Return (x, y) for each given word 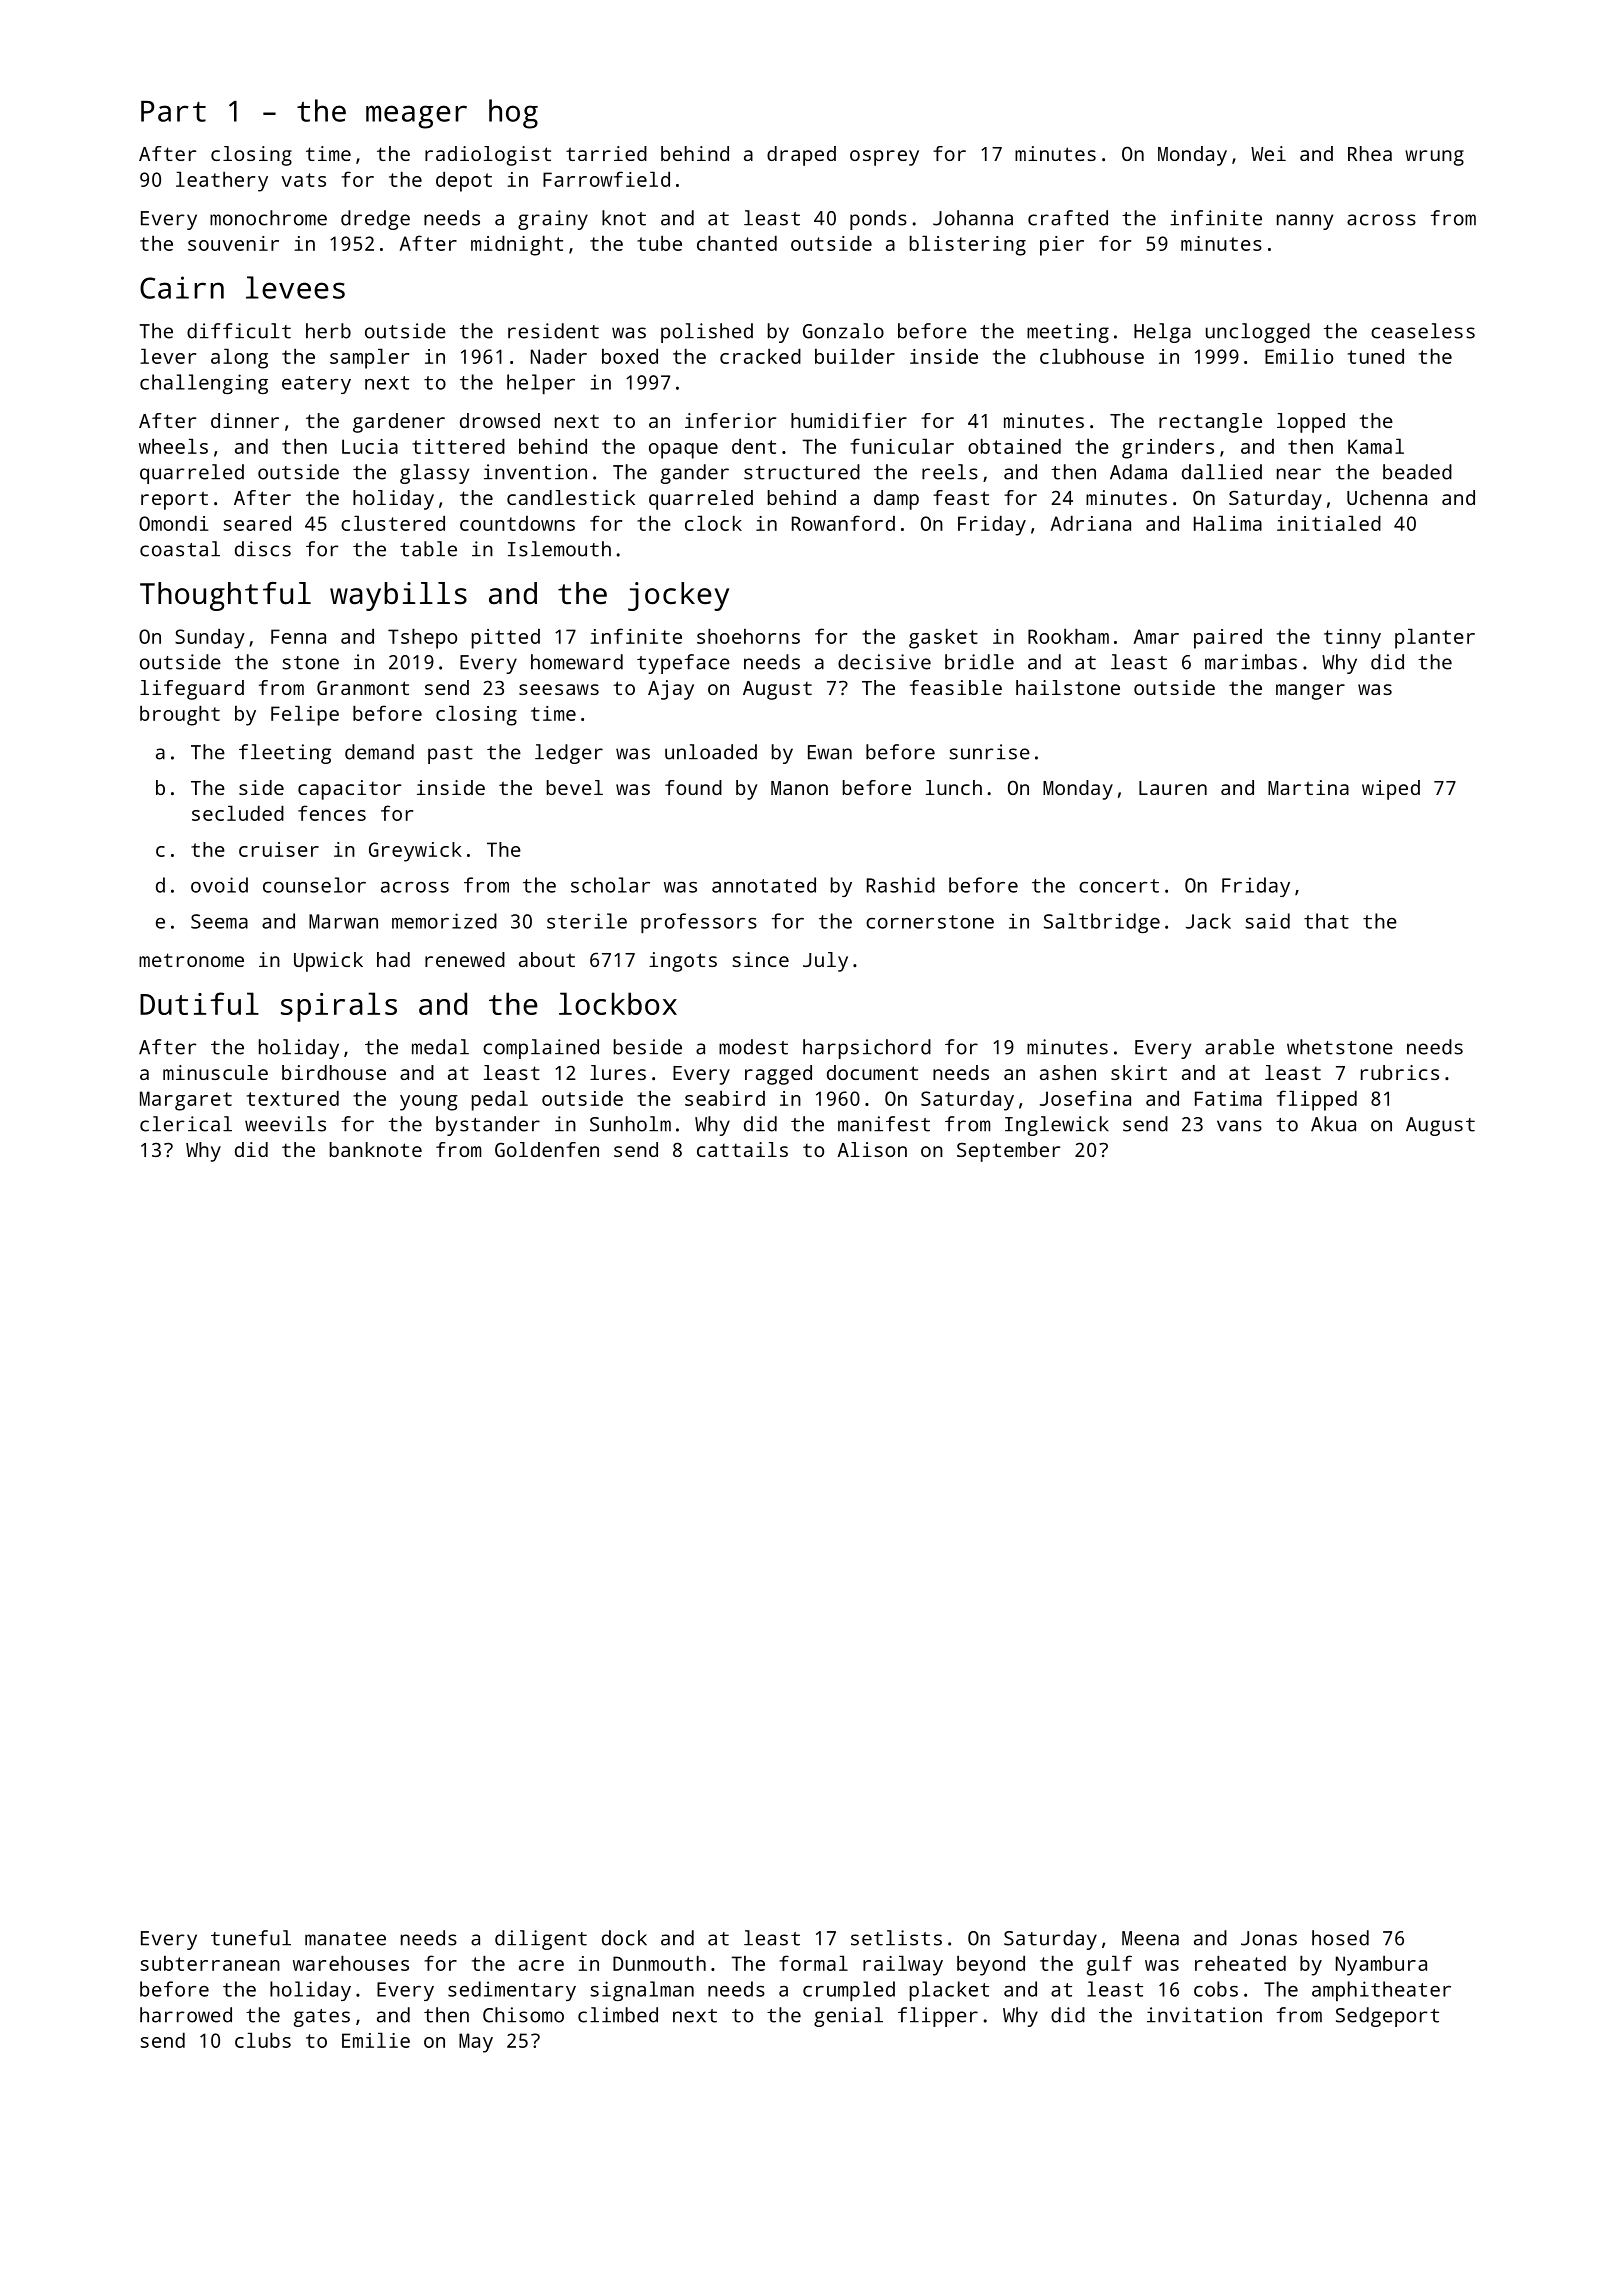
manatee (345, 1939)
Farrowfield (606, 179)
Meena (1150, 1938)
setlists (896, 1938)
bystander (488, 1126)
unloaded (711, 752)
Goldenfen (547, 1149)
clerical (186, 1124)
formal (813, 1963)
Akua (1333, 1124)
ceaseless (1423, 331)
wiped (1391, 790)
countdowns (517, 523)
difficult (239, 331)
